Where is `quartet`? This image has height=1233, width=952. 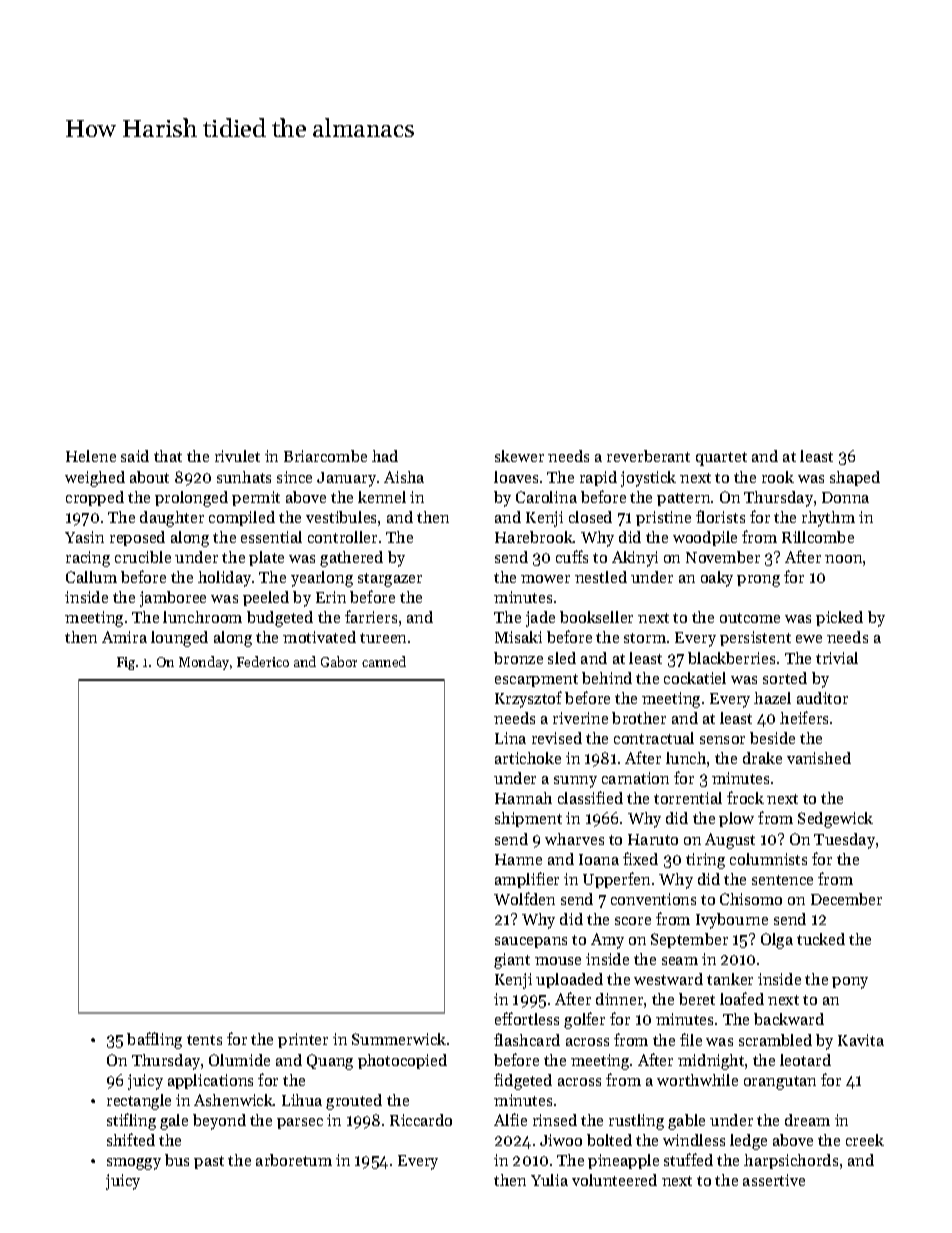
quartet is located at coordinates (721, 459).
